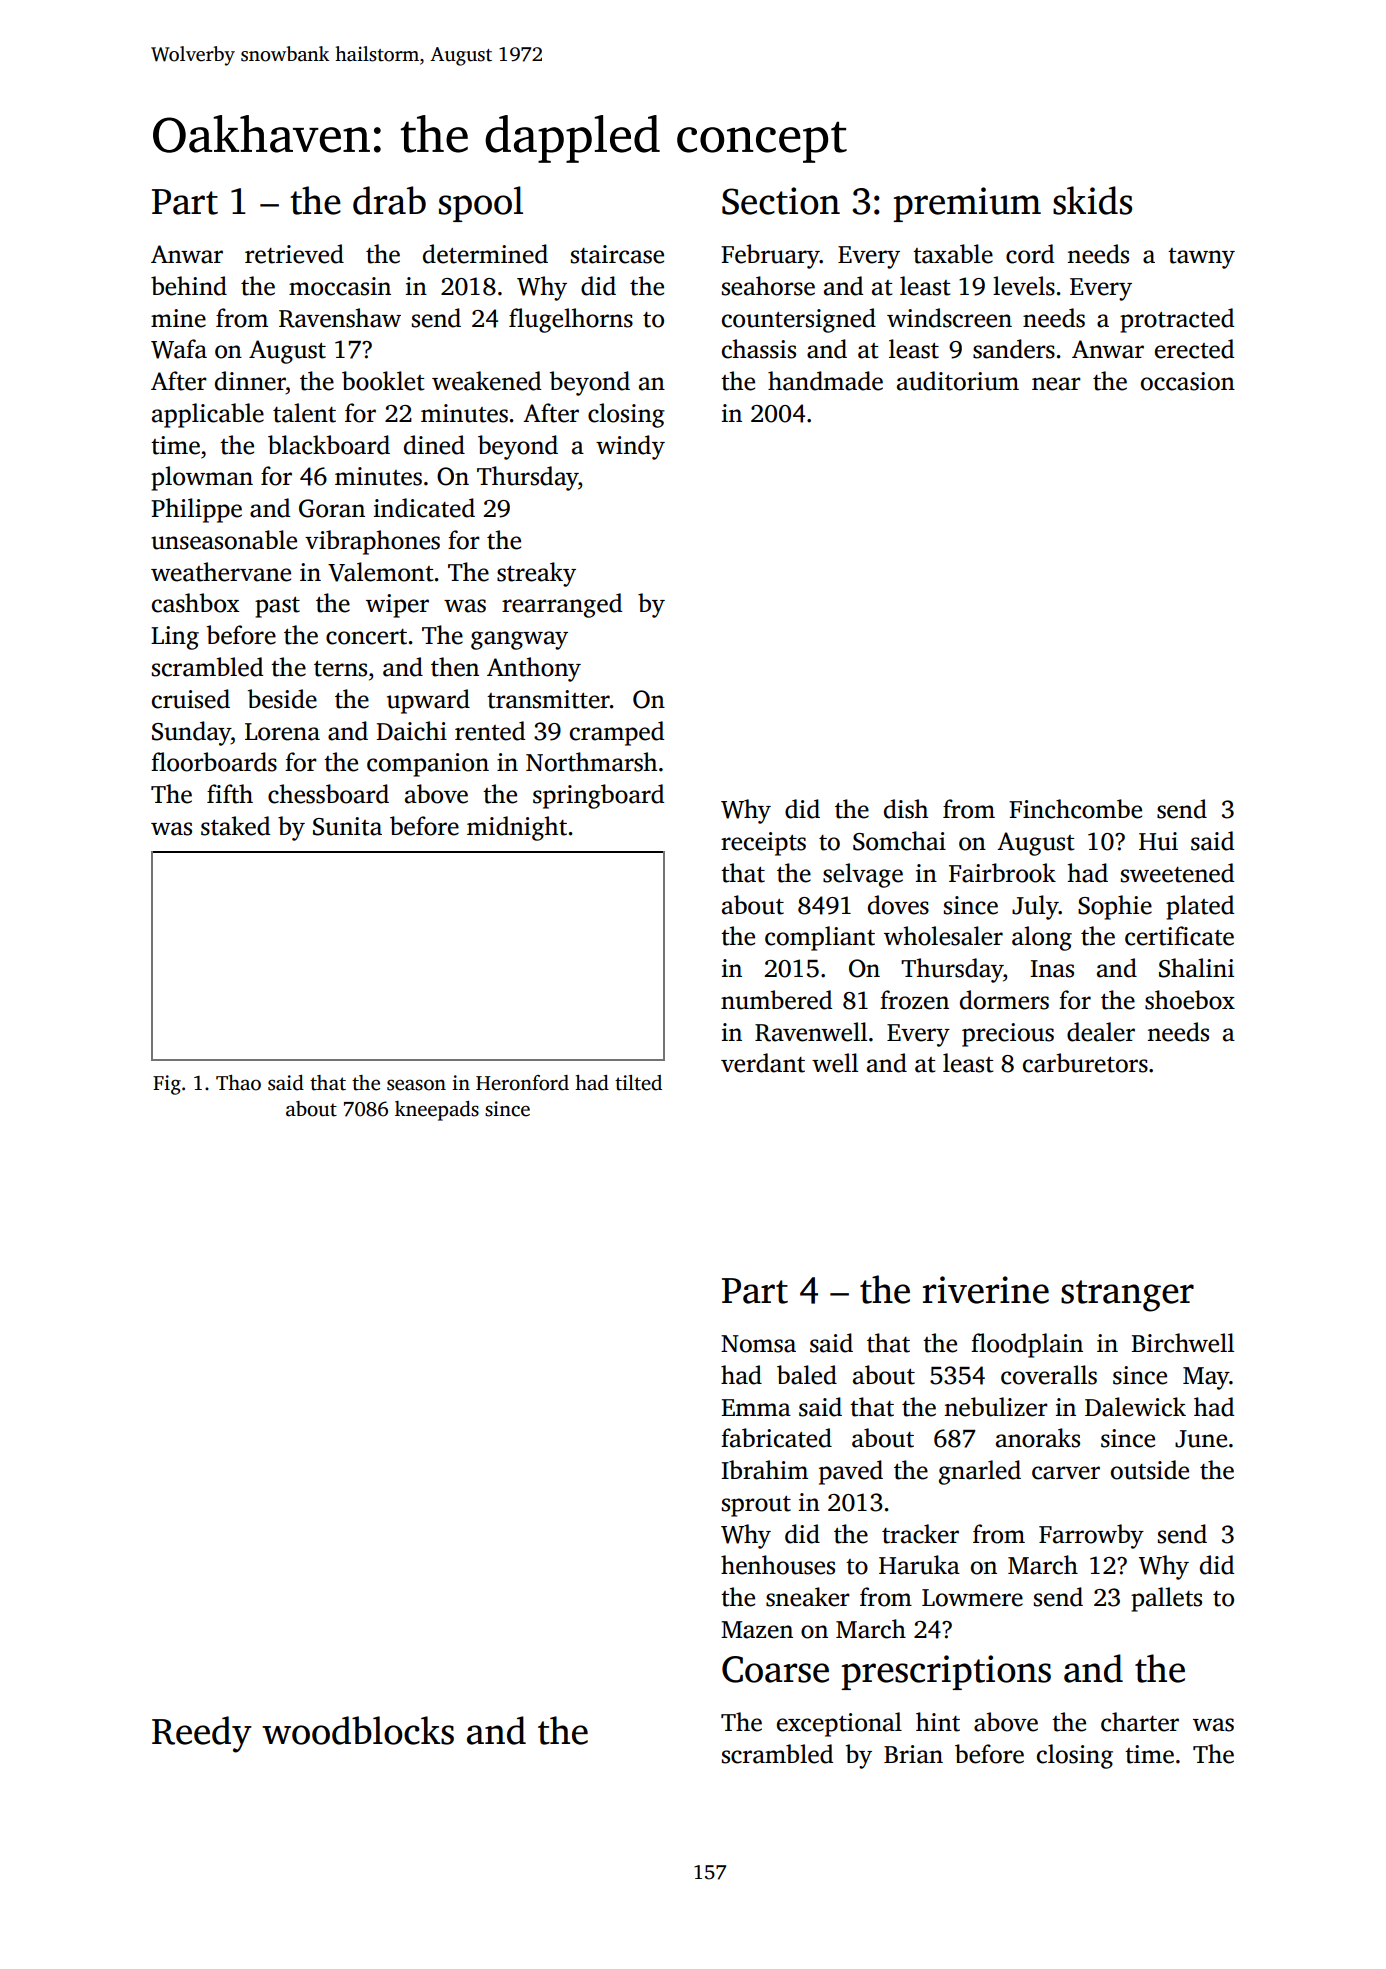  Describe the element at coordinates (967, 204) in the page. I see `premium` at that location.
